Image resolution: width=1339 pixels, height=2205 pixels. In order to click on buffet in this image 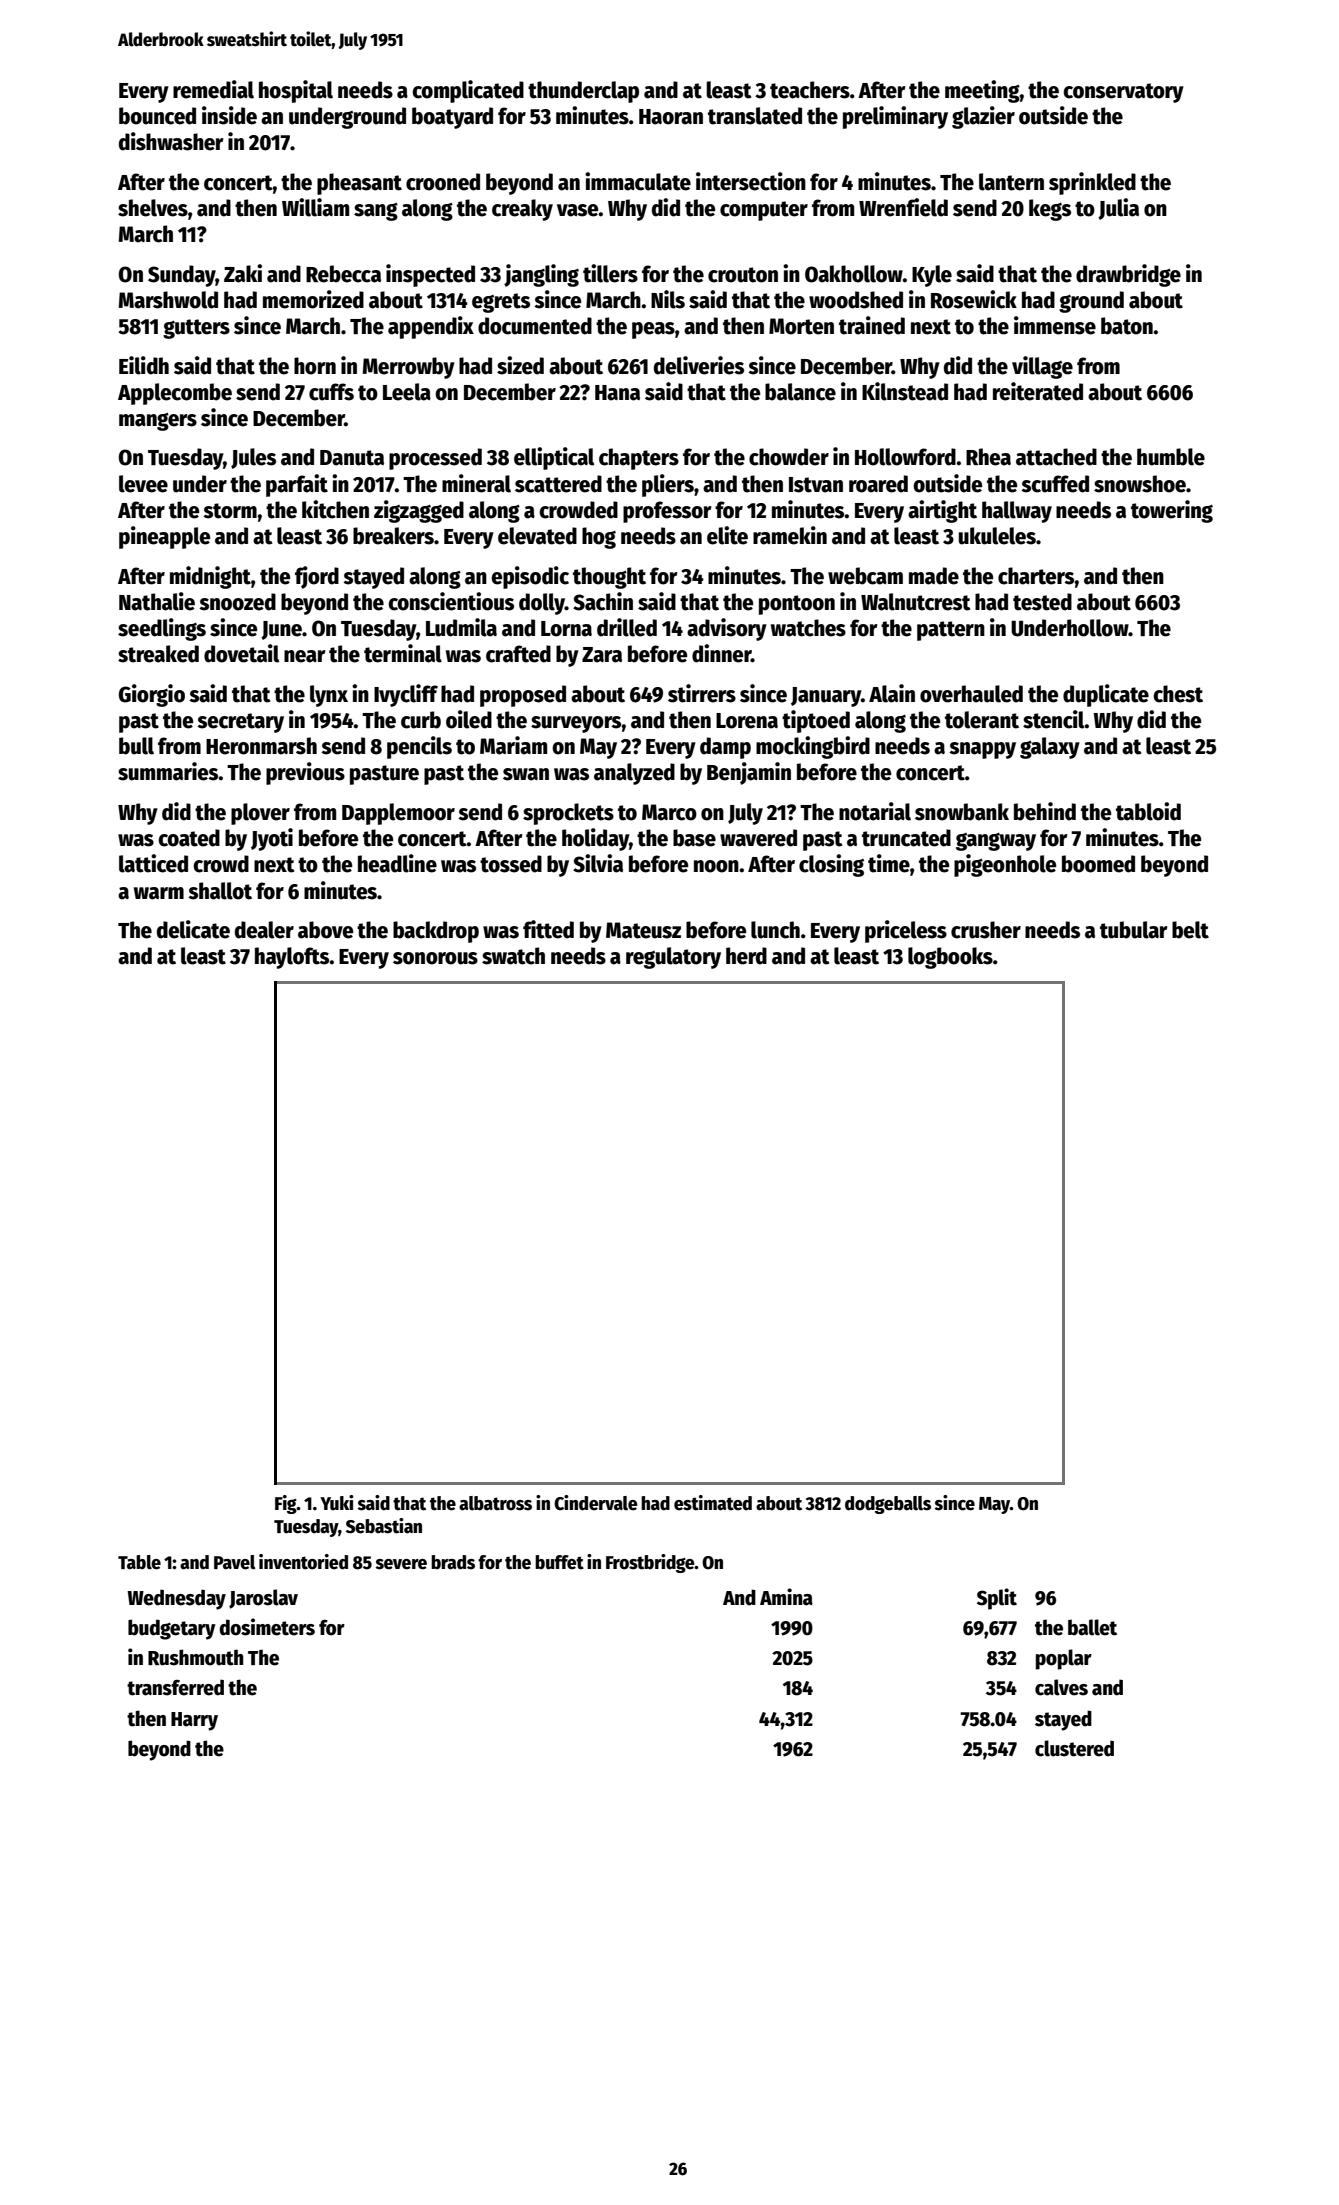, I will do `click(559, 1562)`.
